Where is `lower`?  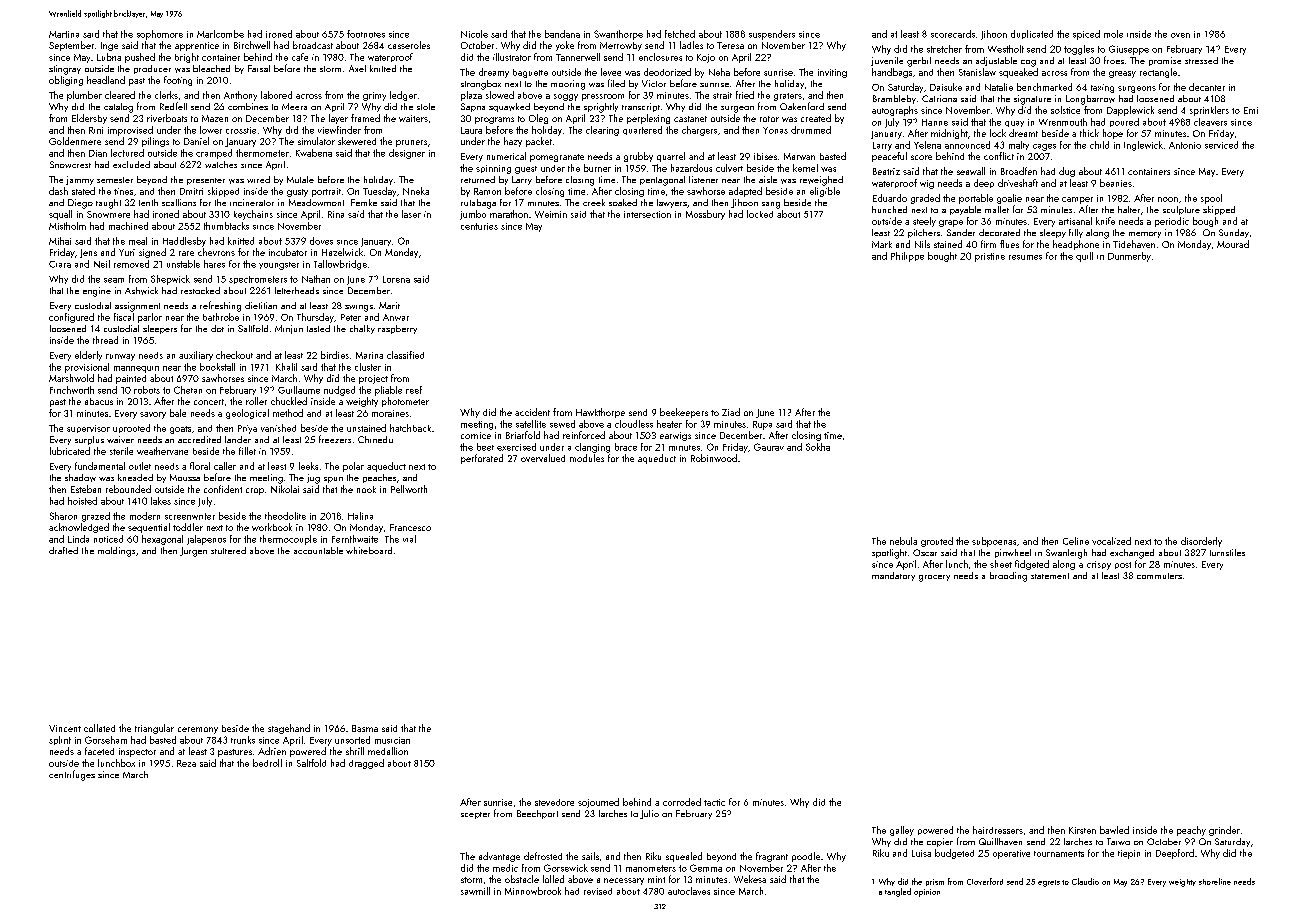 lower is located at coordinates (211, 130).
